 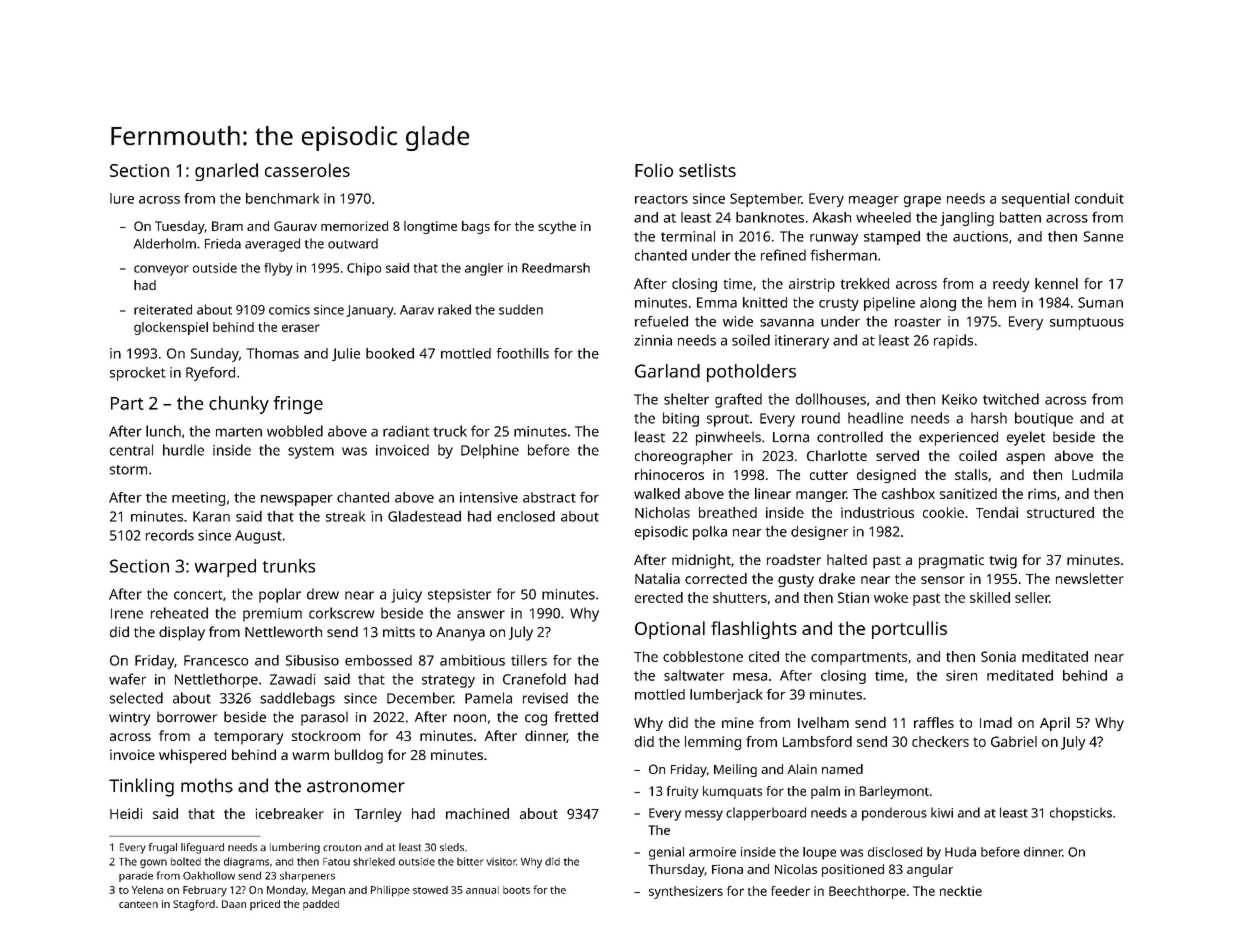 I want to click on Beechthorpe, so click(x=867, y=892).
